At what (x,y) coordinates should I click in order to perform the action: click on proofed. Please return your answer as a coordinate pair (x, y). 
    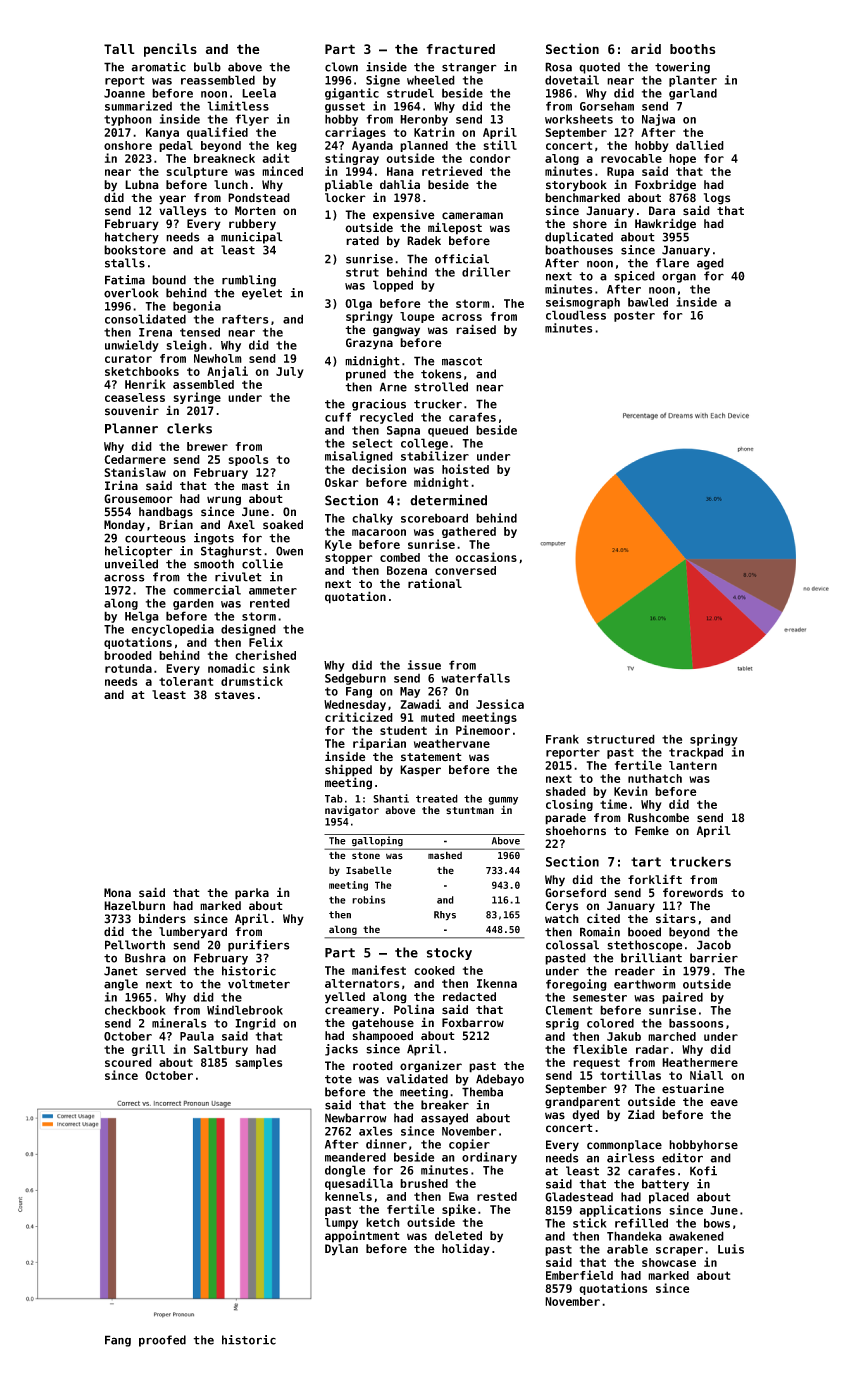
    Looking at the image, I should click on (162, 1341).
